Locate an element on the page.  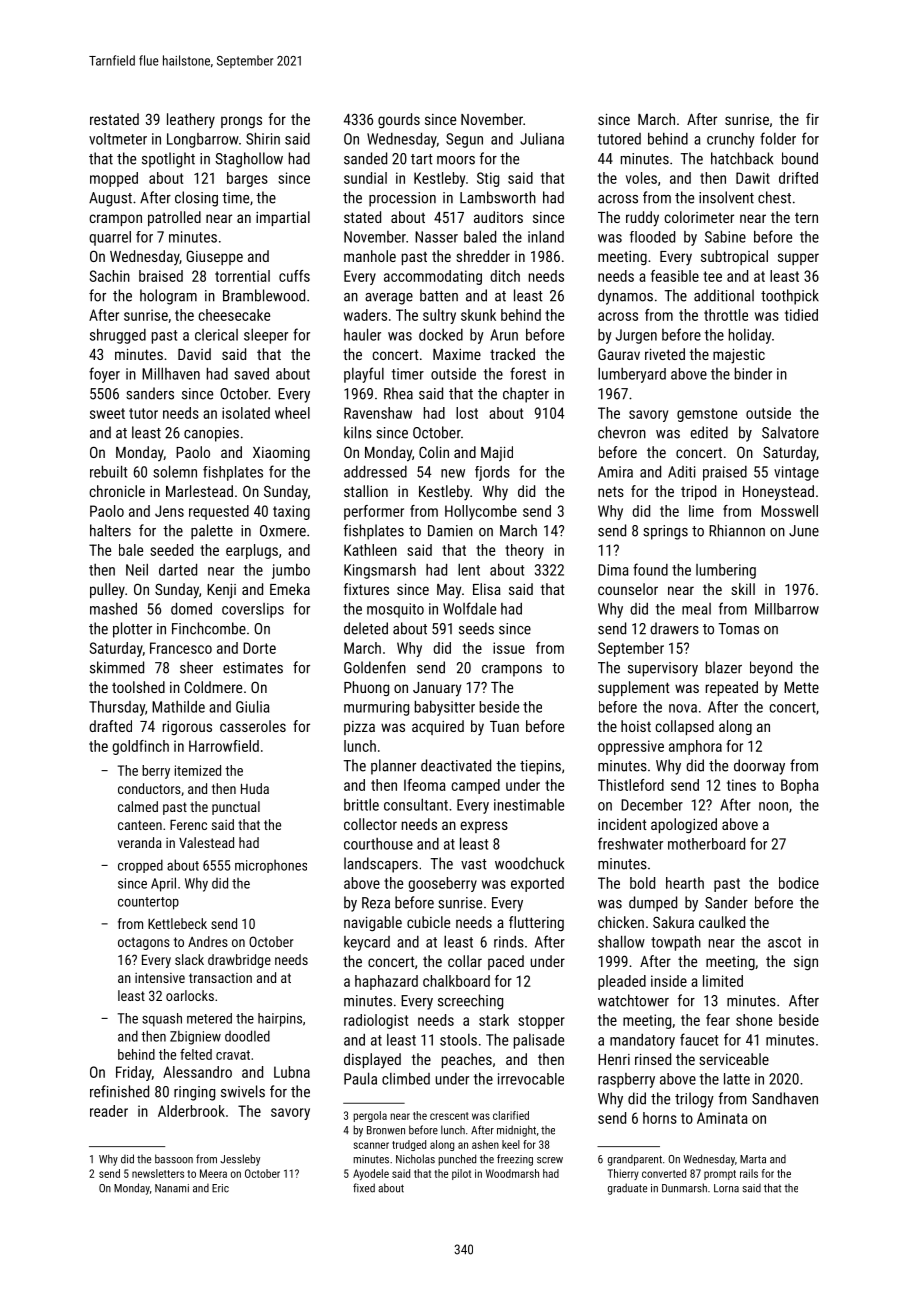
Juliana is located at coordinates (542, 139).
